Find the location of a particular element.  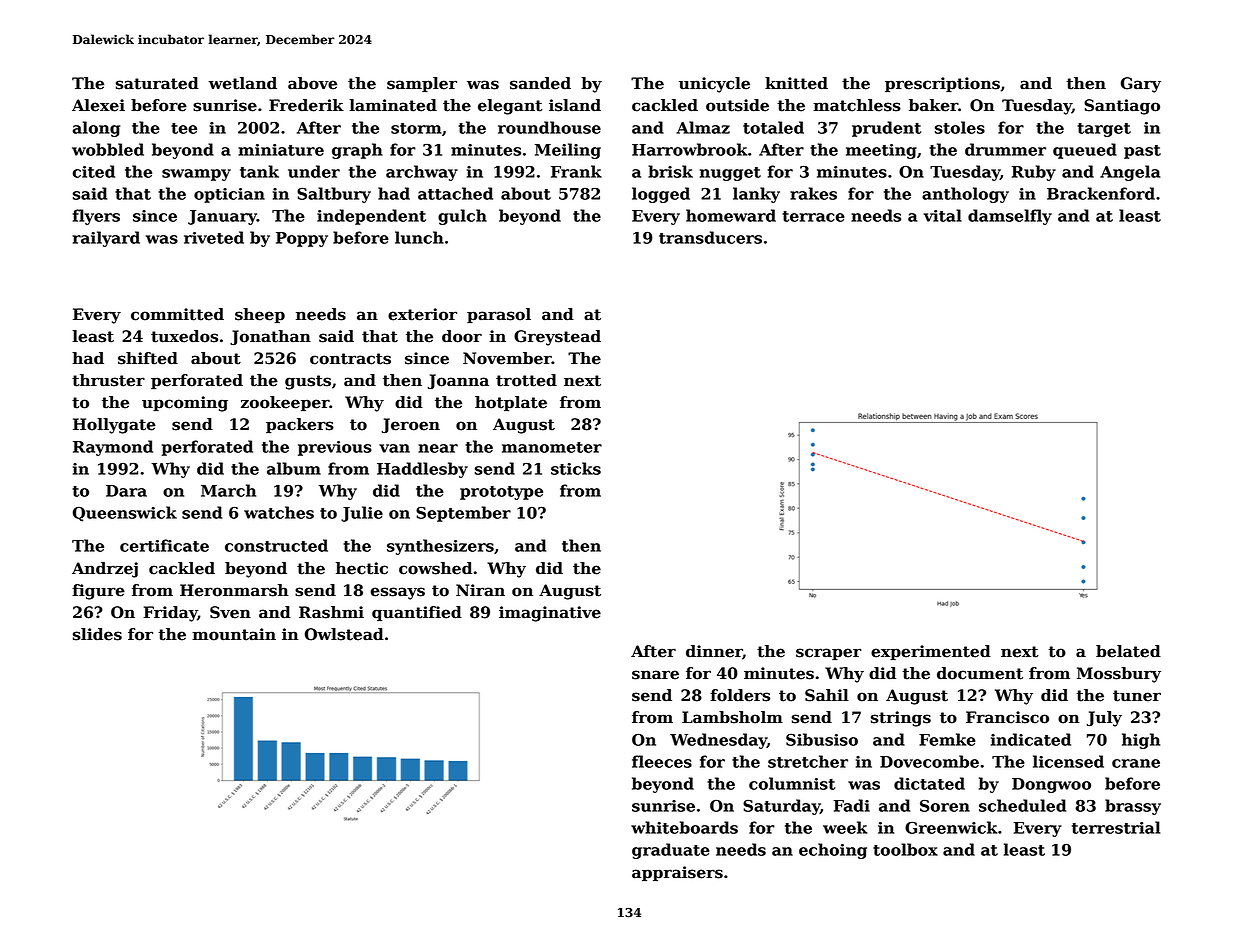

sanded is located at coordinates (540, 83).
